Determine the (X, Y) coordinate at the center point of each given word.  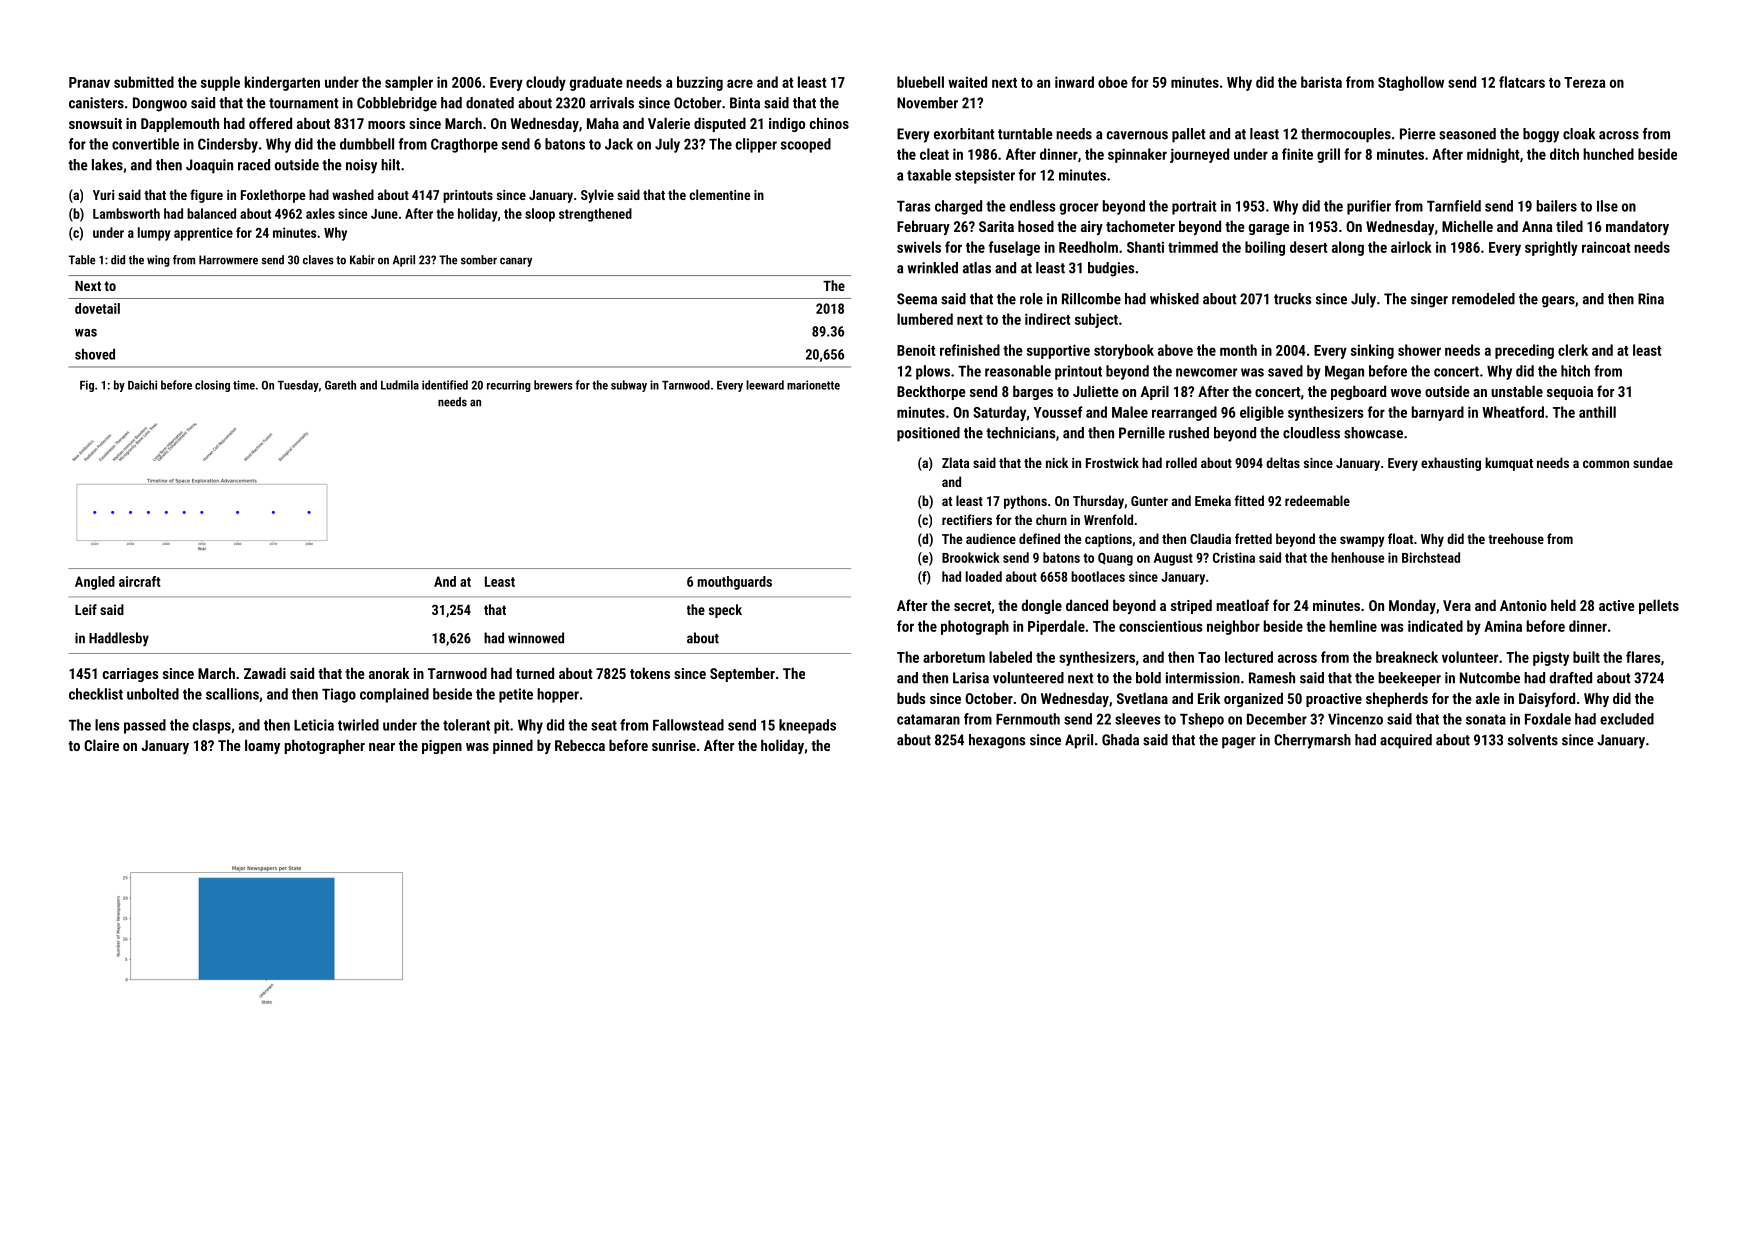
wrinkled (932, 268)
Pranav (89, 82)
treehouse (1516, 538)
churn (1051, 519)
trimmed (1193, 247)
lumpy (154, 234)
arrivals (612, 103)
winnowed (536, 638)
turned (535, 673)
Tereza (1584, 82)
